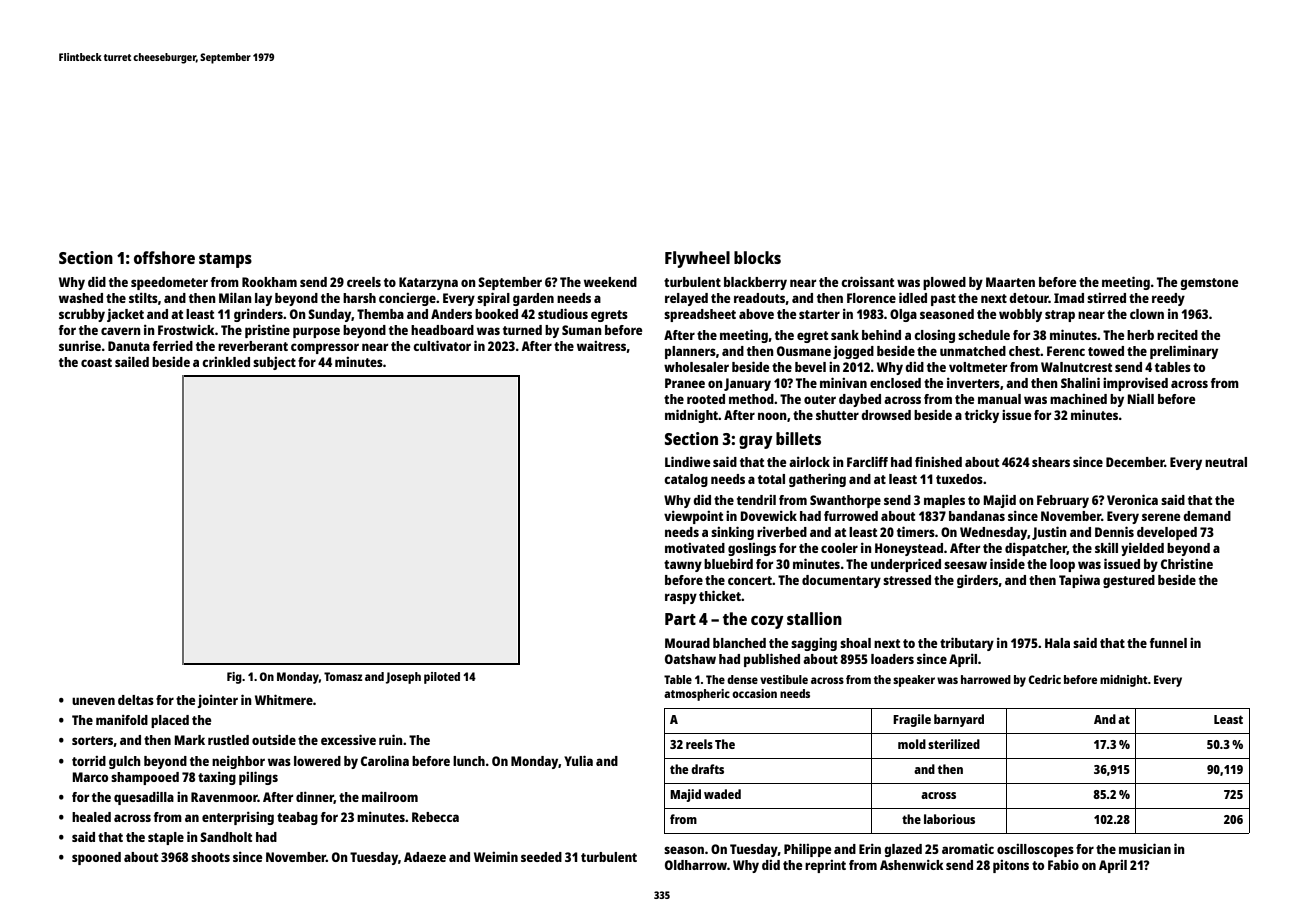 This screenshot has height=924, width=1308. What do you see at coordinates (1209, 284) in the screenshot?
I see `gemstone` at bounding box center [1209, 284].
